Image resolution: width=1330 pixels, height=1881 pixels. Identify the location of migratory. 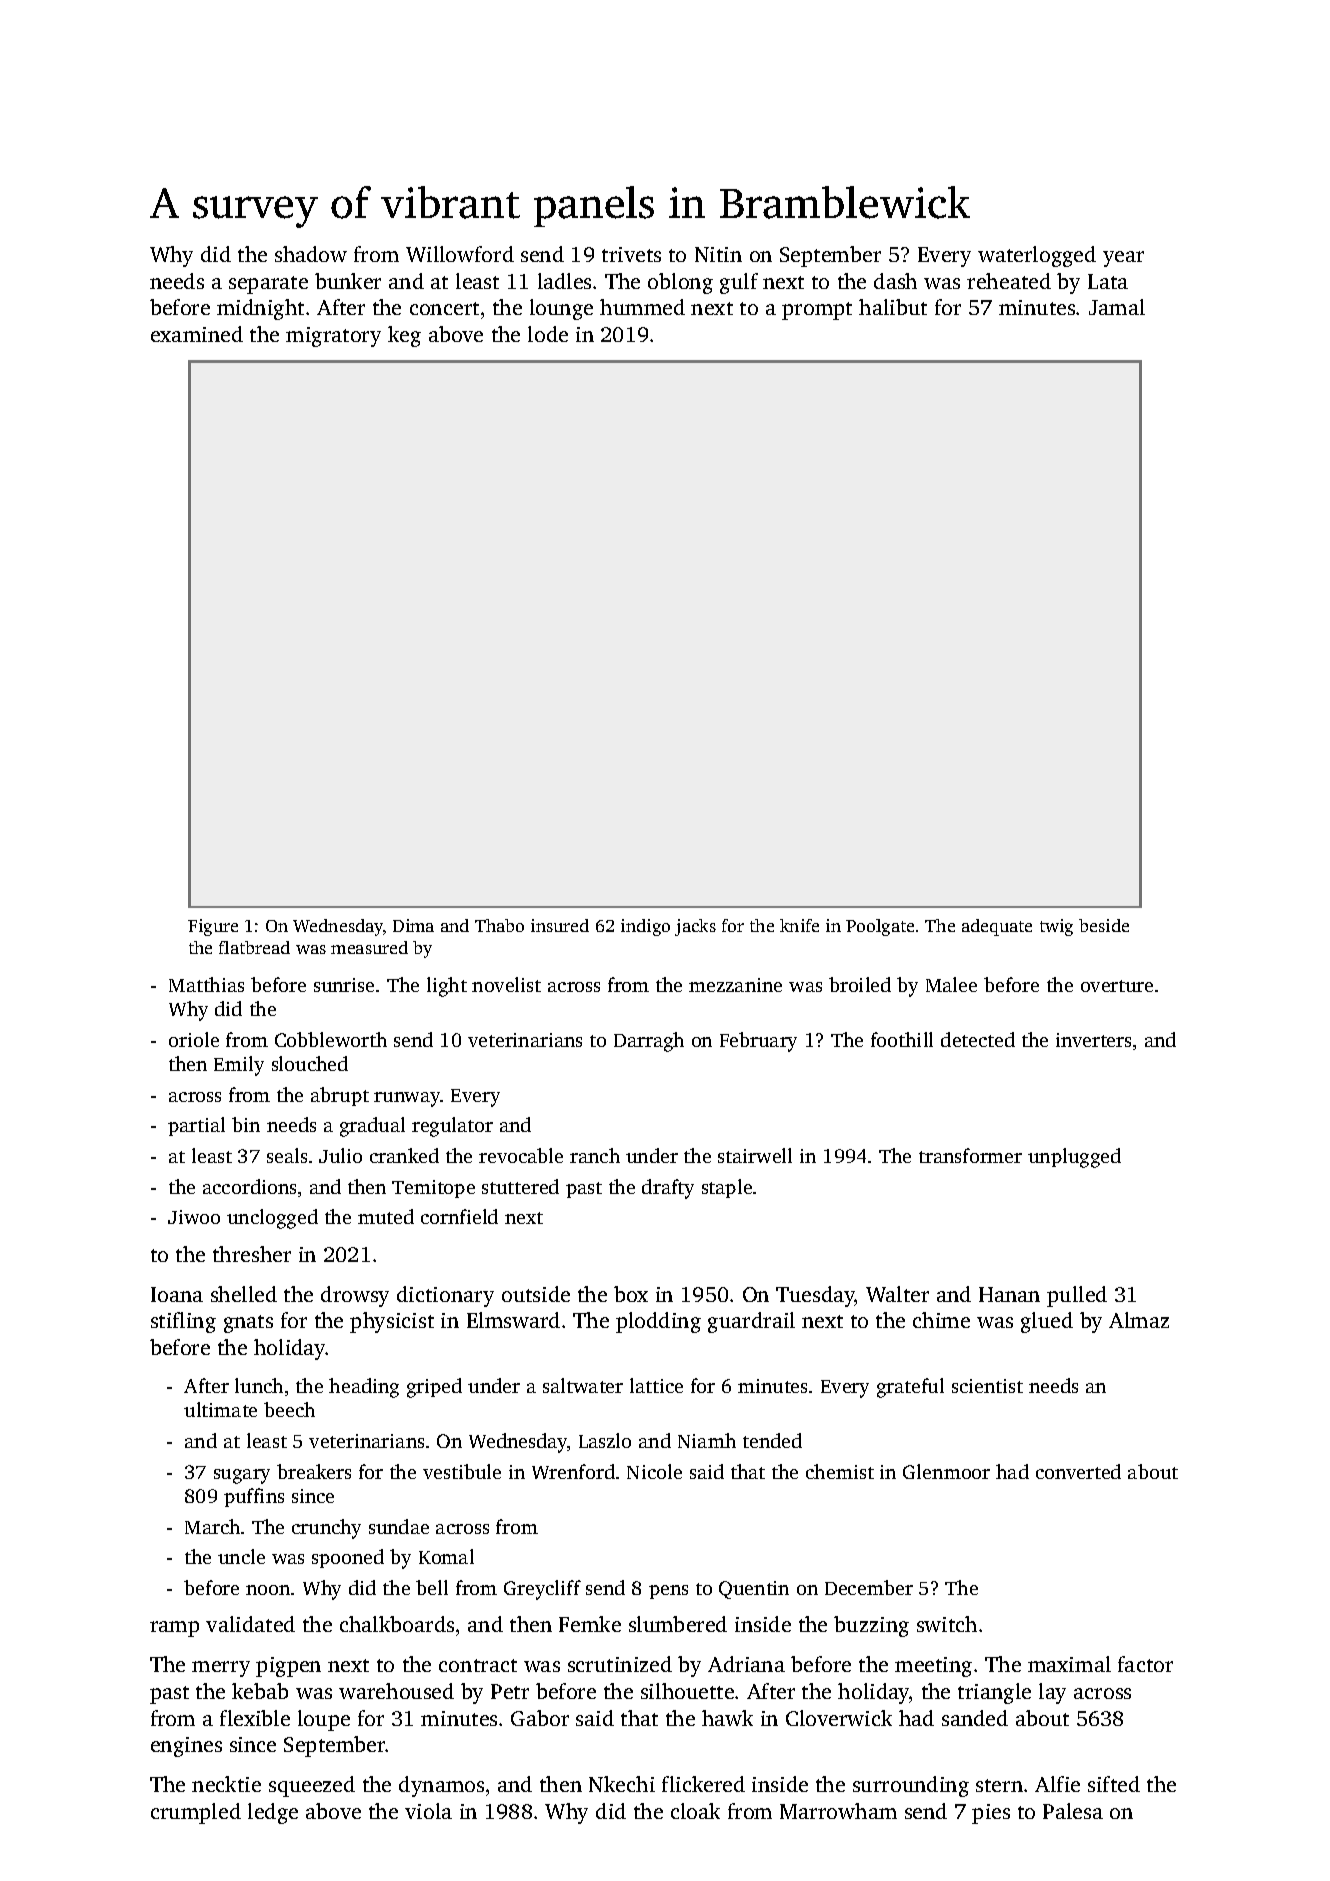
(333, 337).
